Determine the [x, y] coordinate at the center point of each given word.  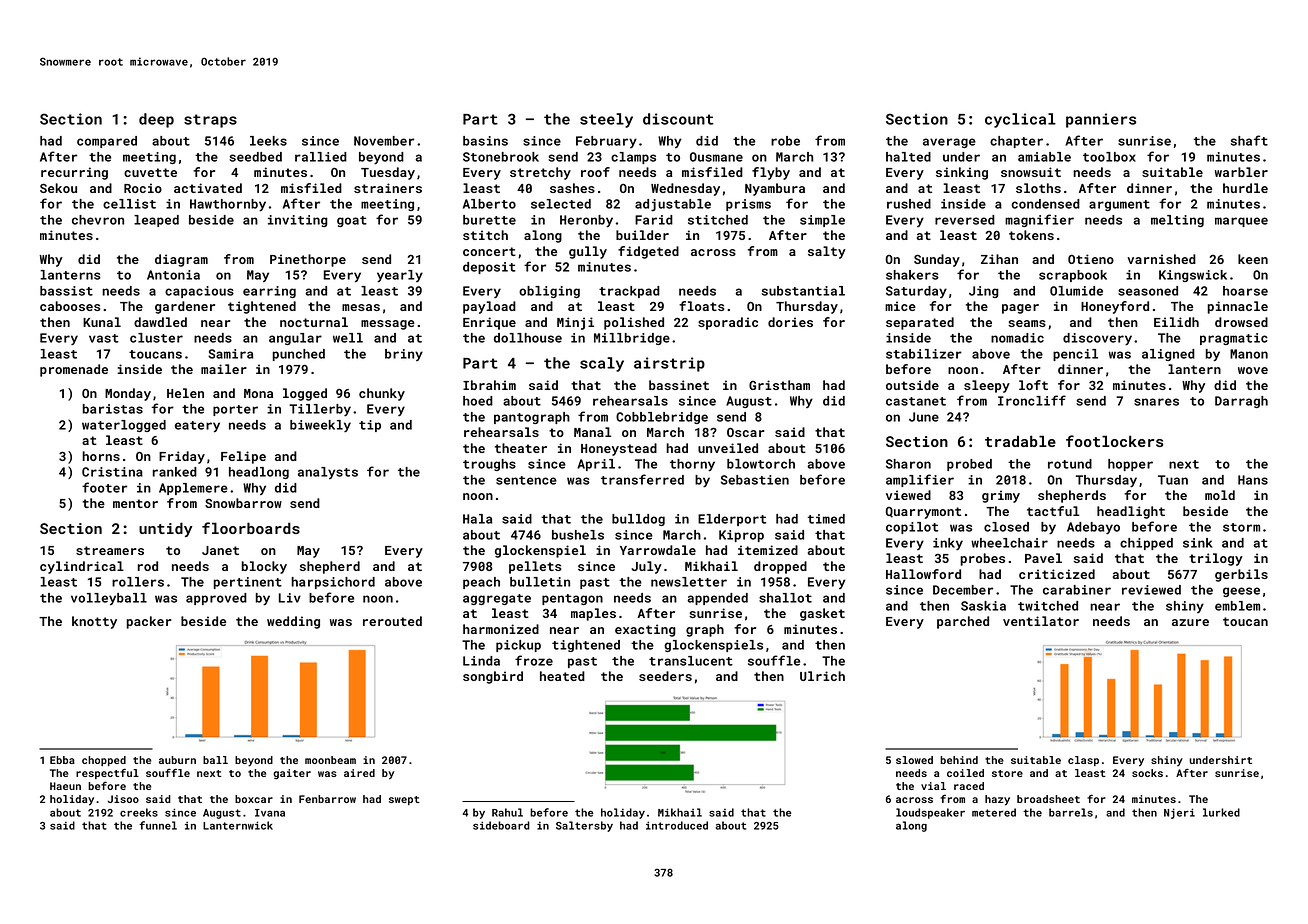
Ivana [270, 813]
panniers [1101, 120]
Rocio [143, 188]
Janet [220, 550]
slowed [914, 760]
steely [606, 120]
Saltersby [584, 826]
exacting [645, 630]
